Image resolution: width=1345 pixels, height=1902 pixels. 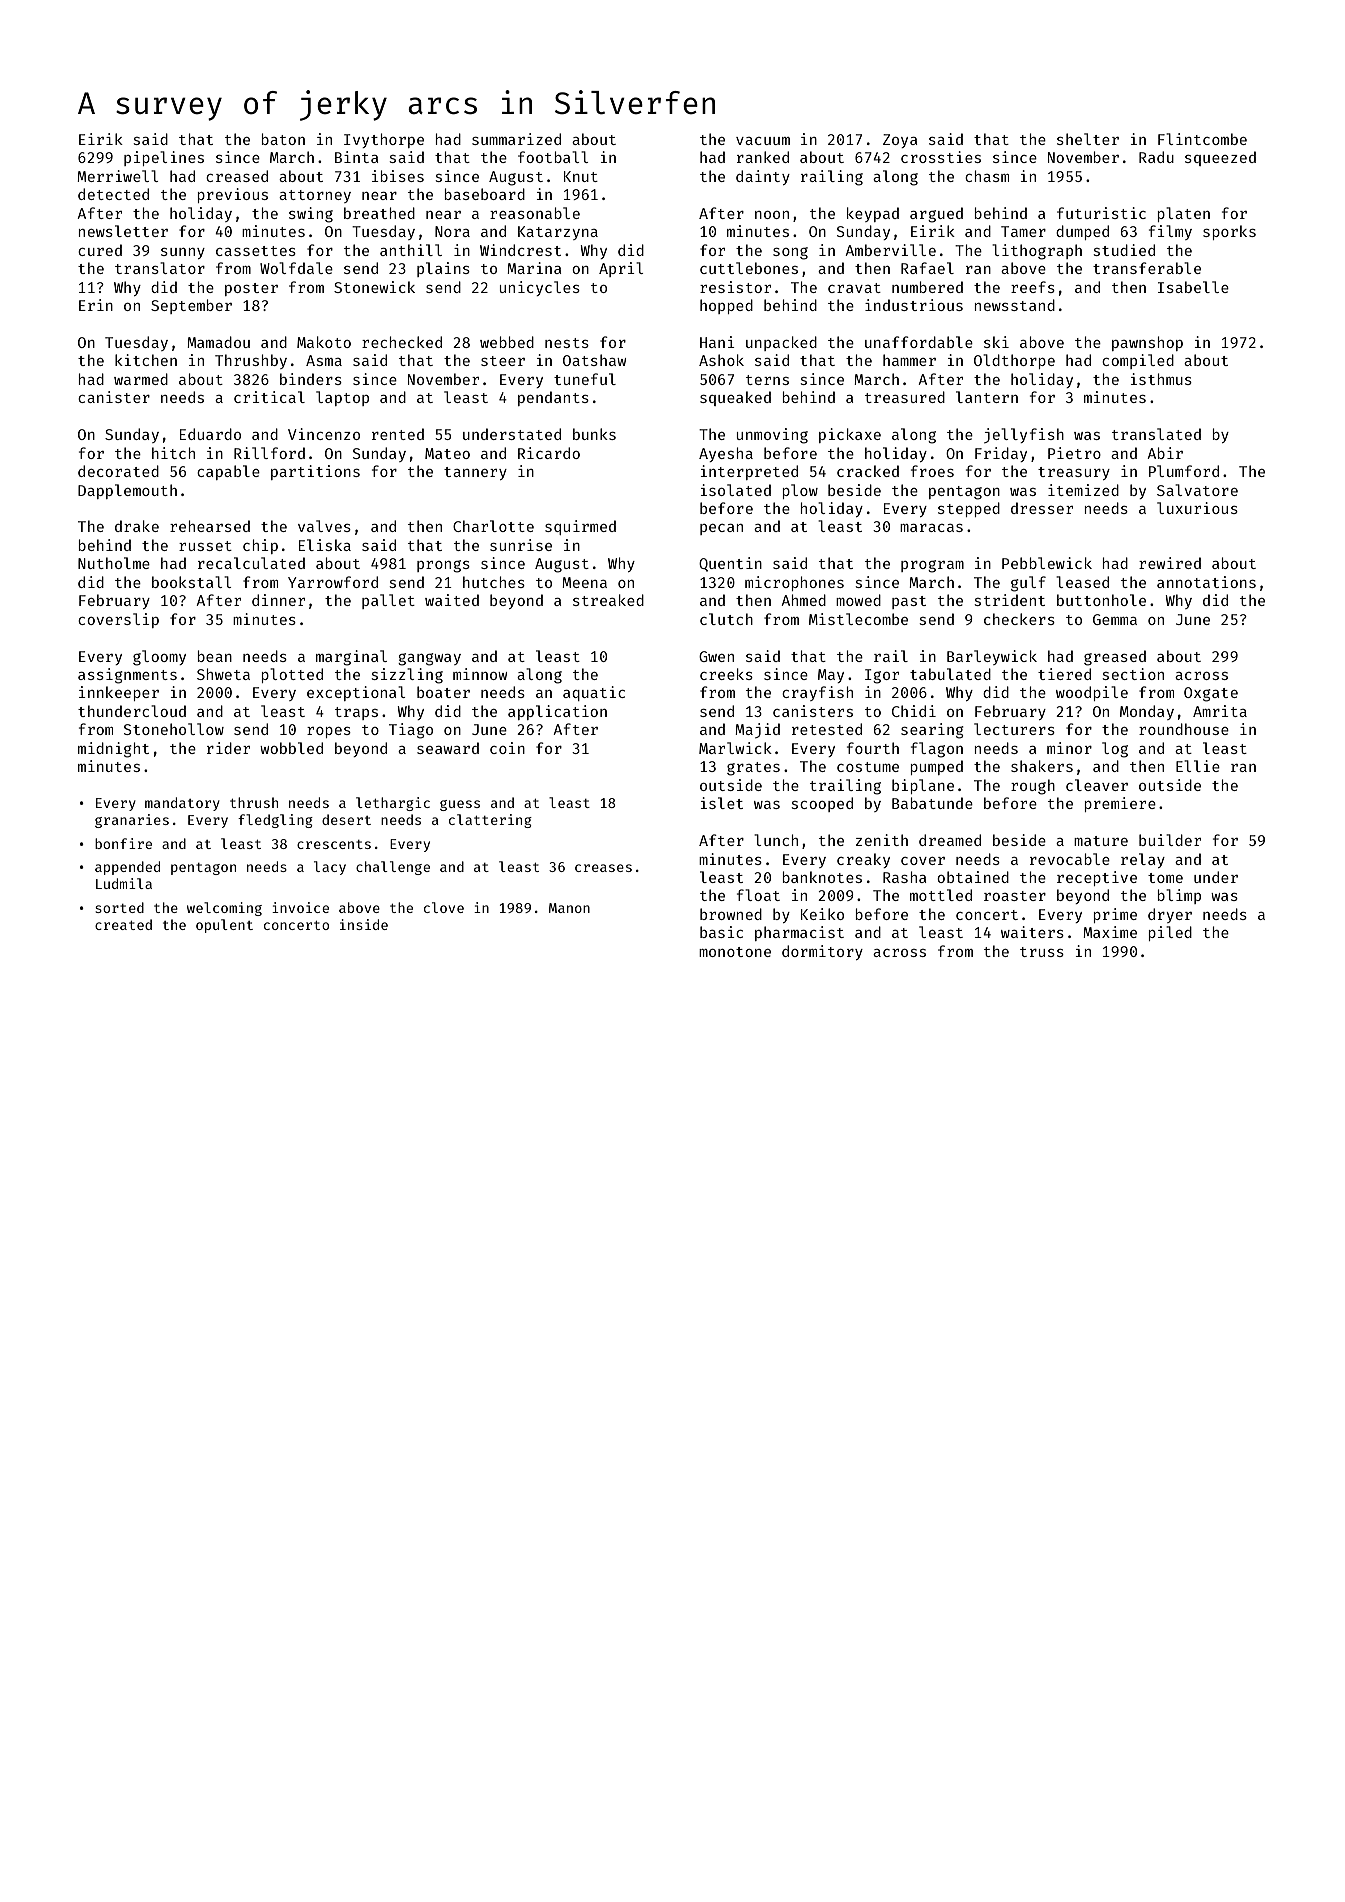 What do you see at coordinates (460, 805) in the screenshot?
I see `guess` at bounding box center [460, 805].
